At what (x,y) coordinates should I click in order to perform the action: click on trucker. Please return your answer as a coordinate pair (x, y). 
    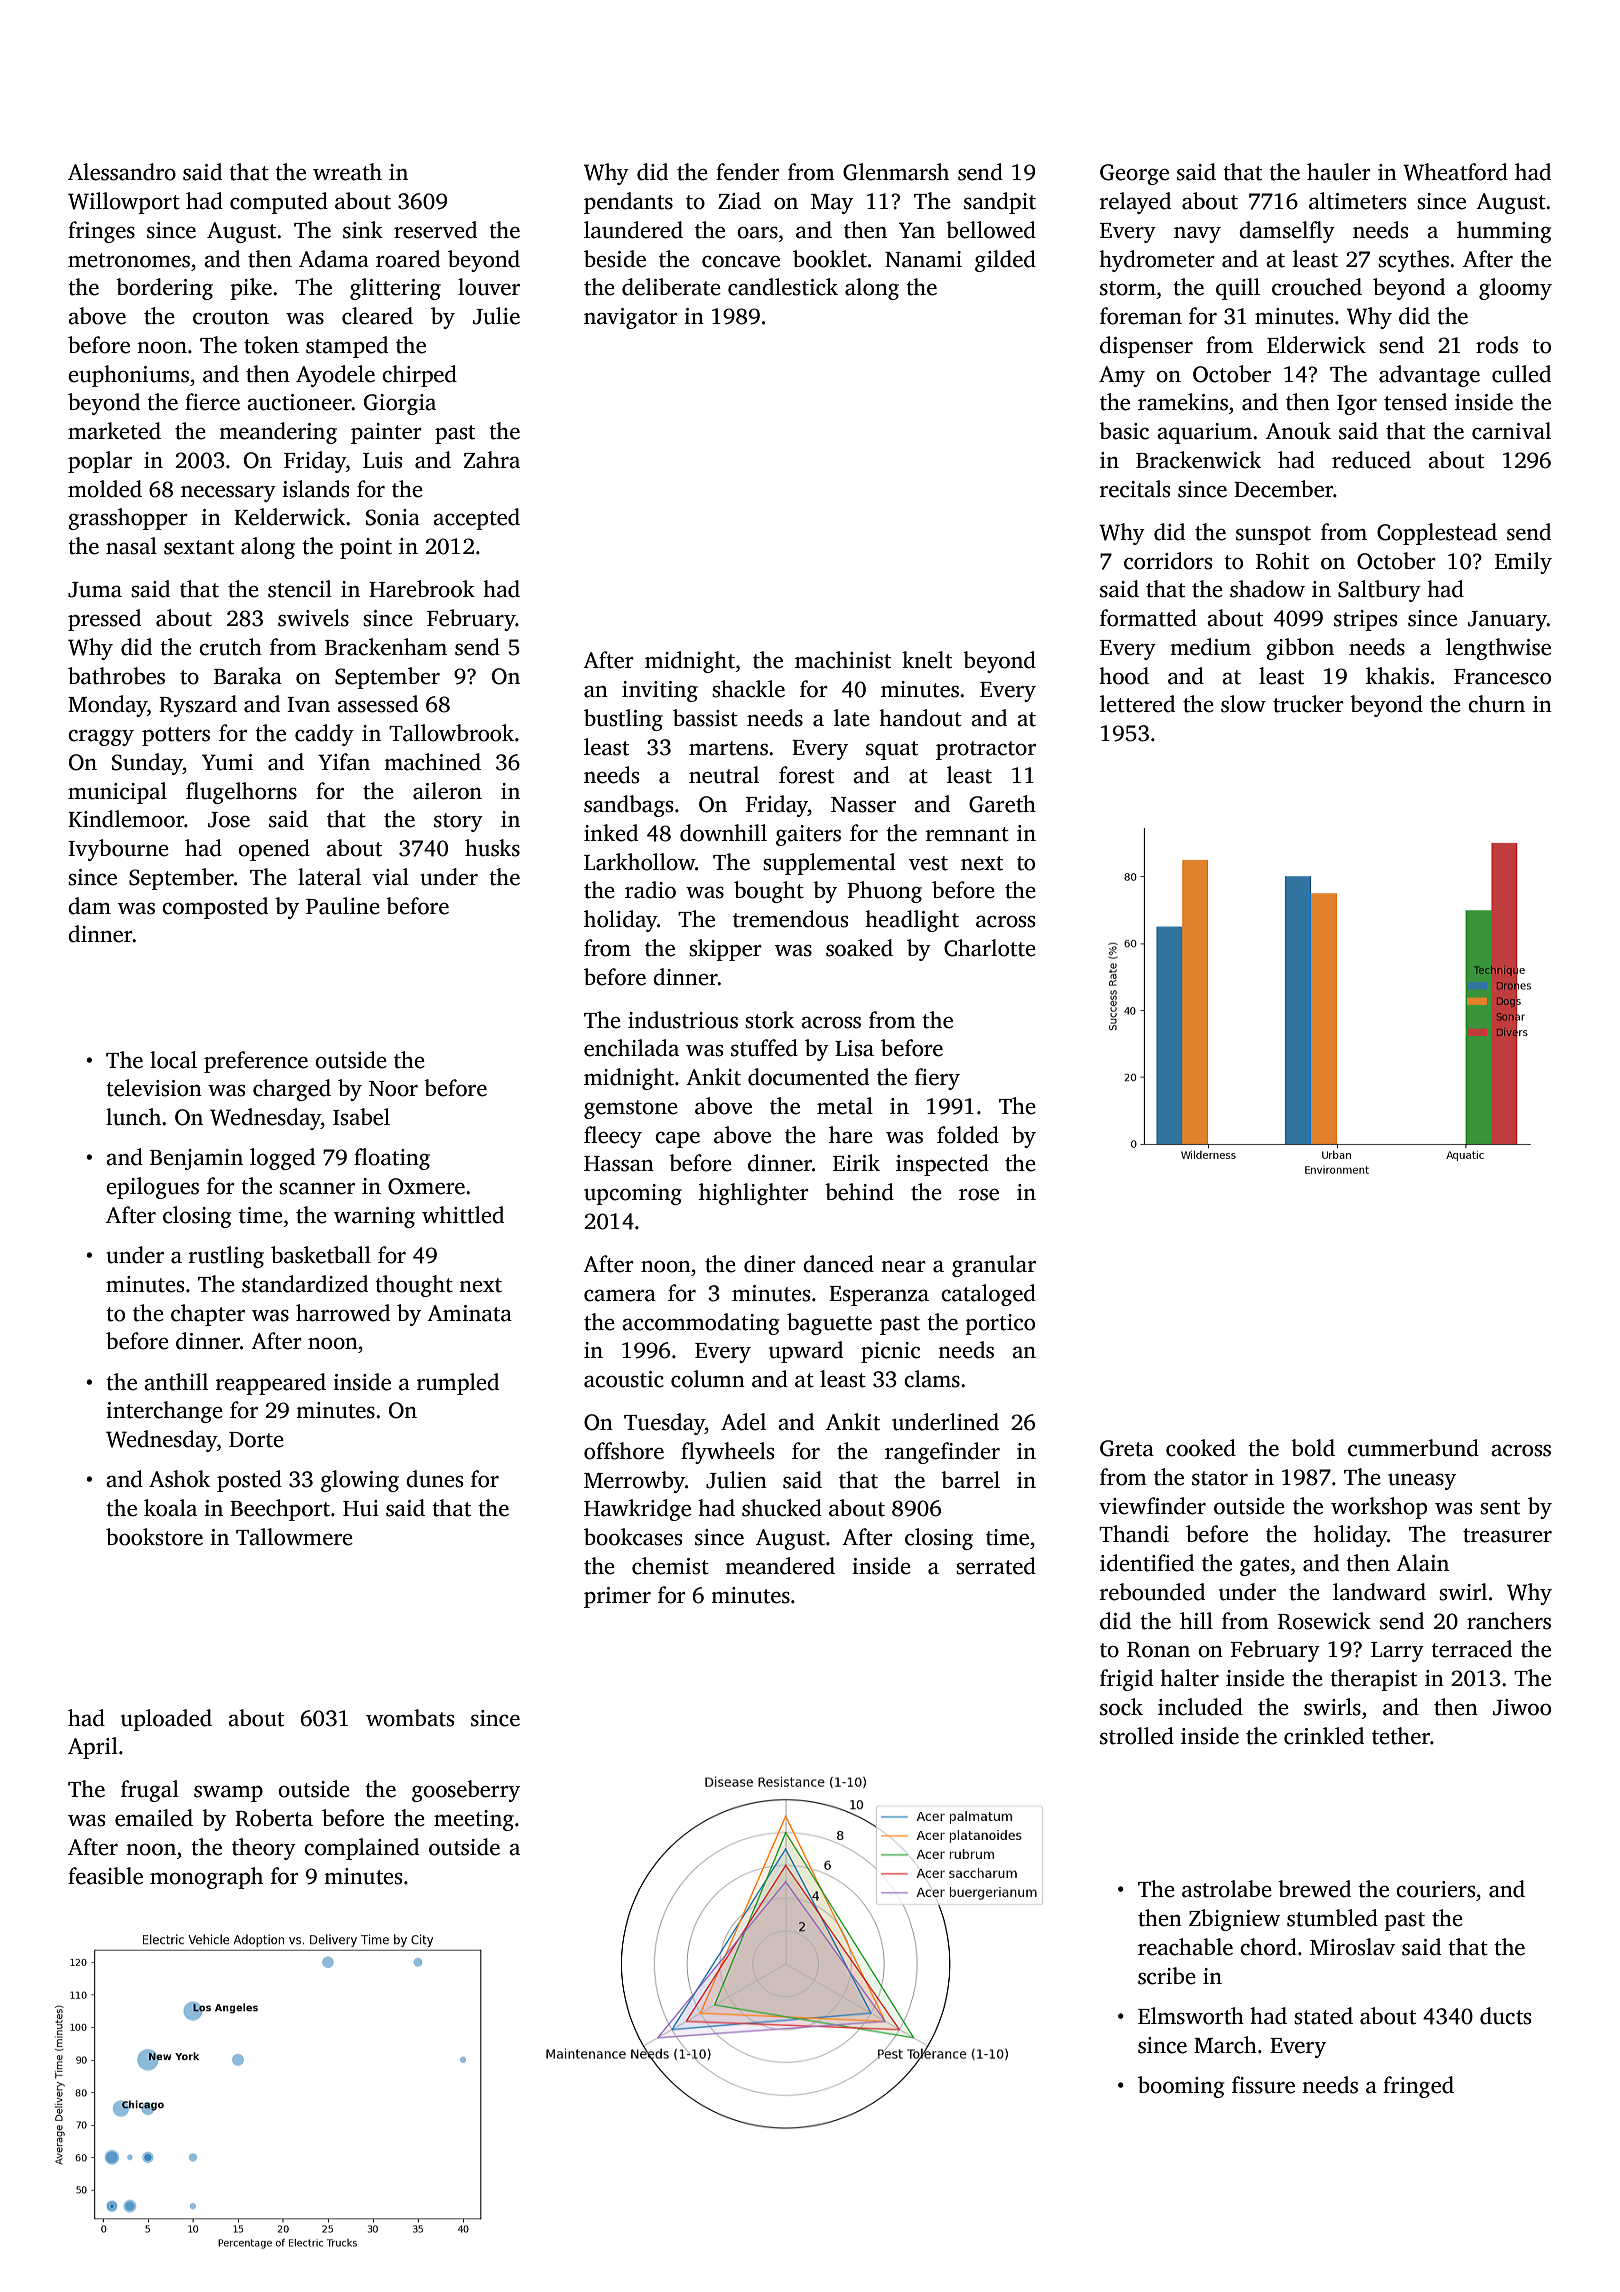
    Looking at the image, I should click on (1308, 704).
